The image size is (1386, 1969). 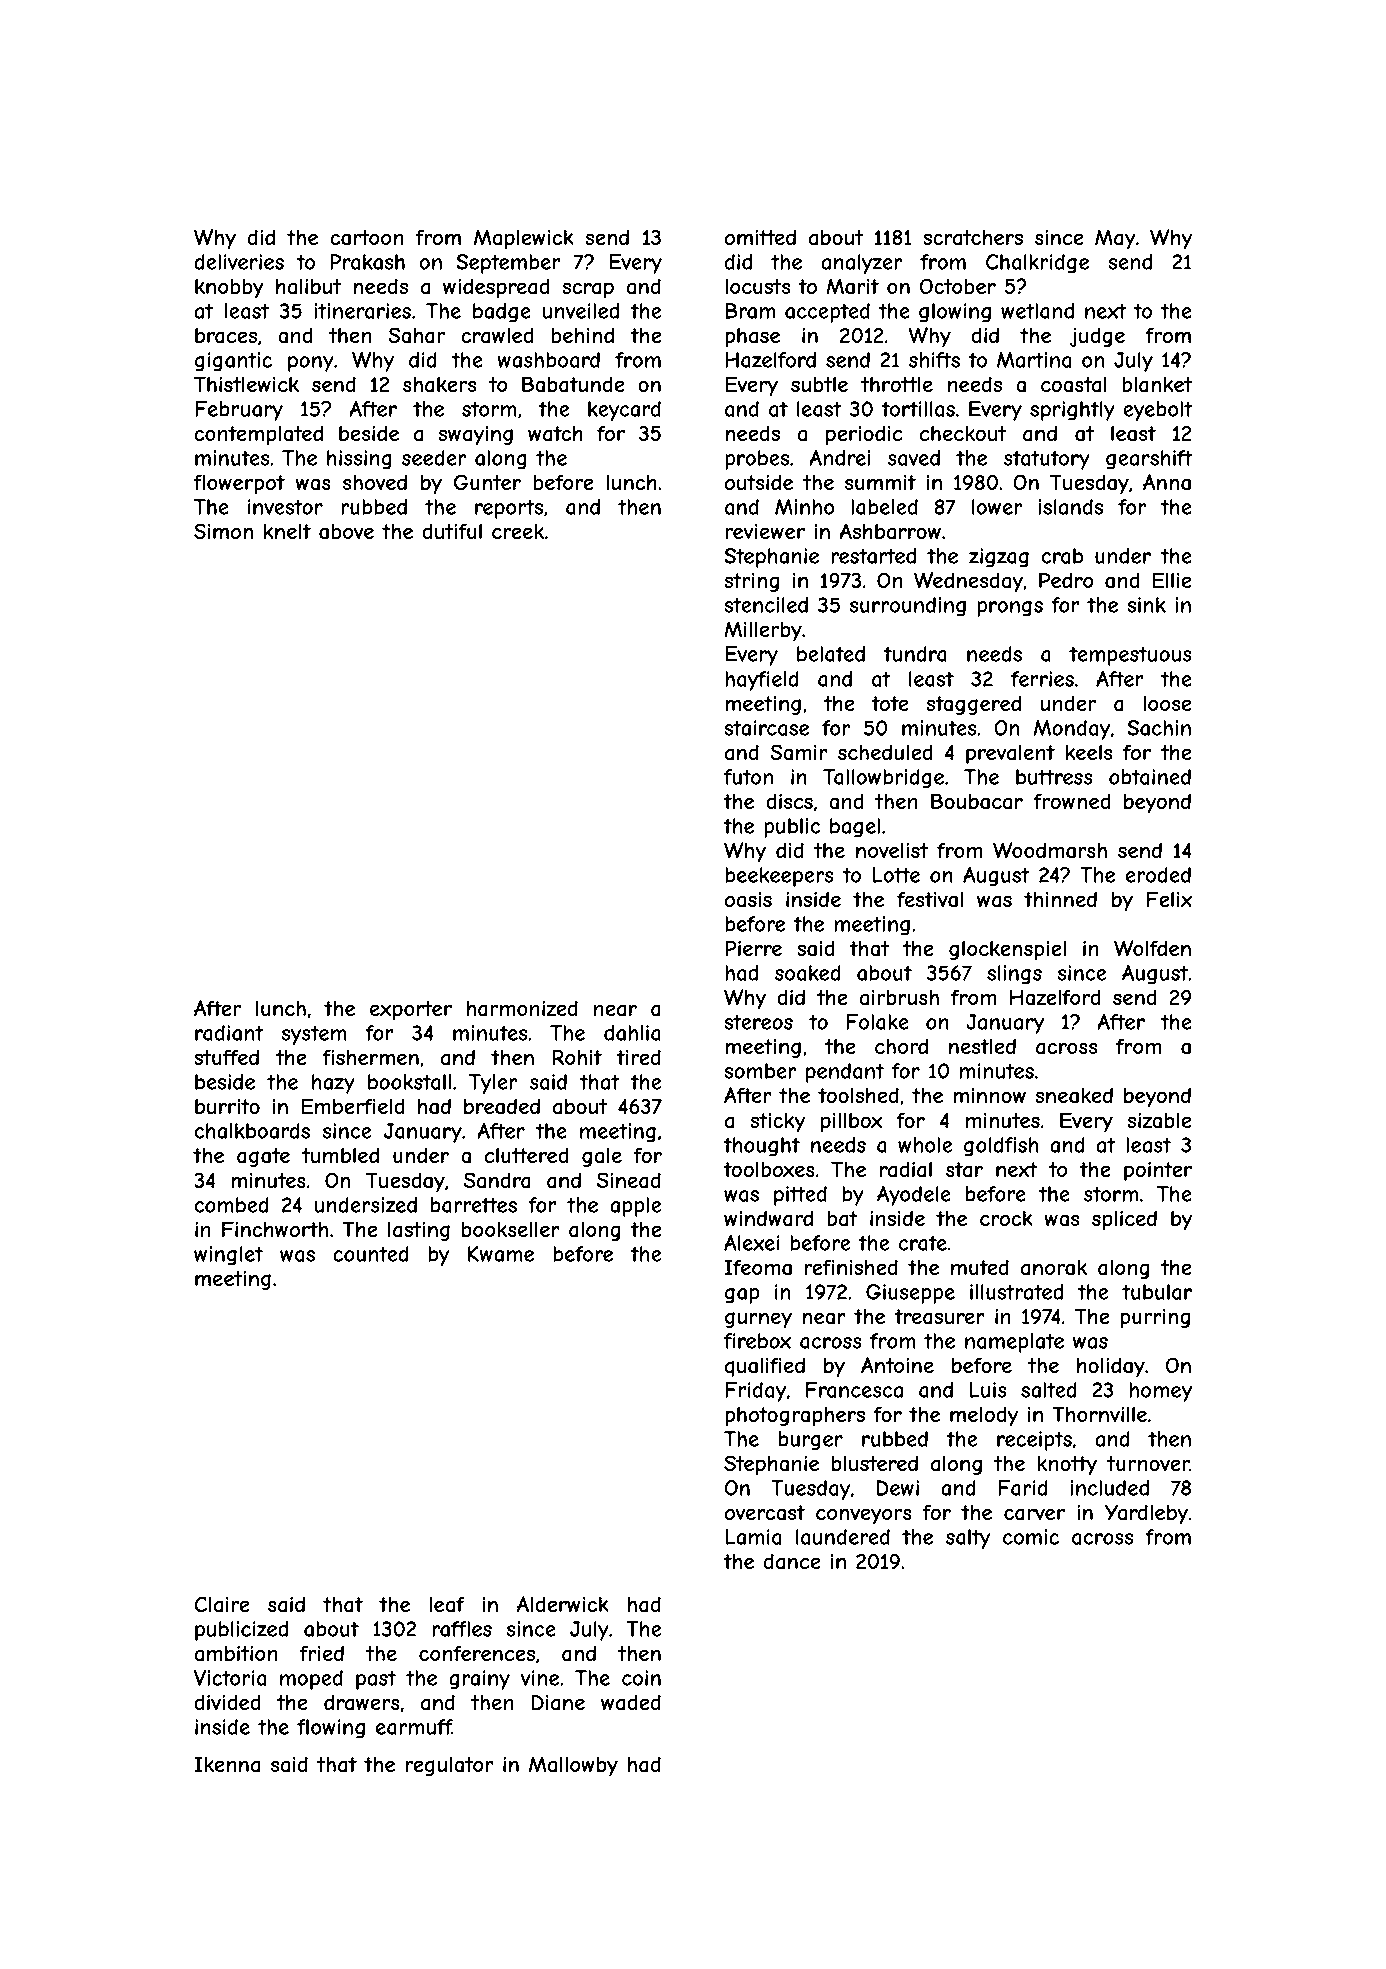 What do you see at coordinates (346, 532) in the screenshot?
I see `above` at bounding box center [346, 532].
